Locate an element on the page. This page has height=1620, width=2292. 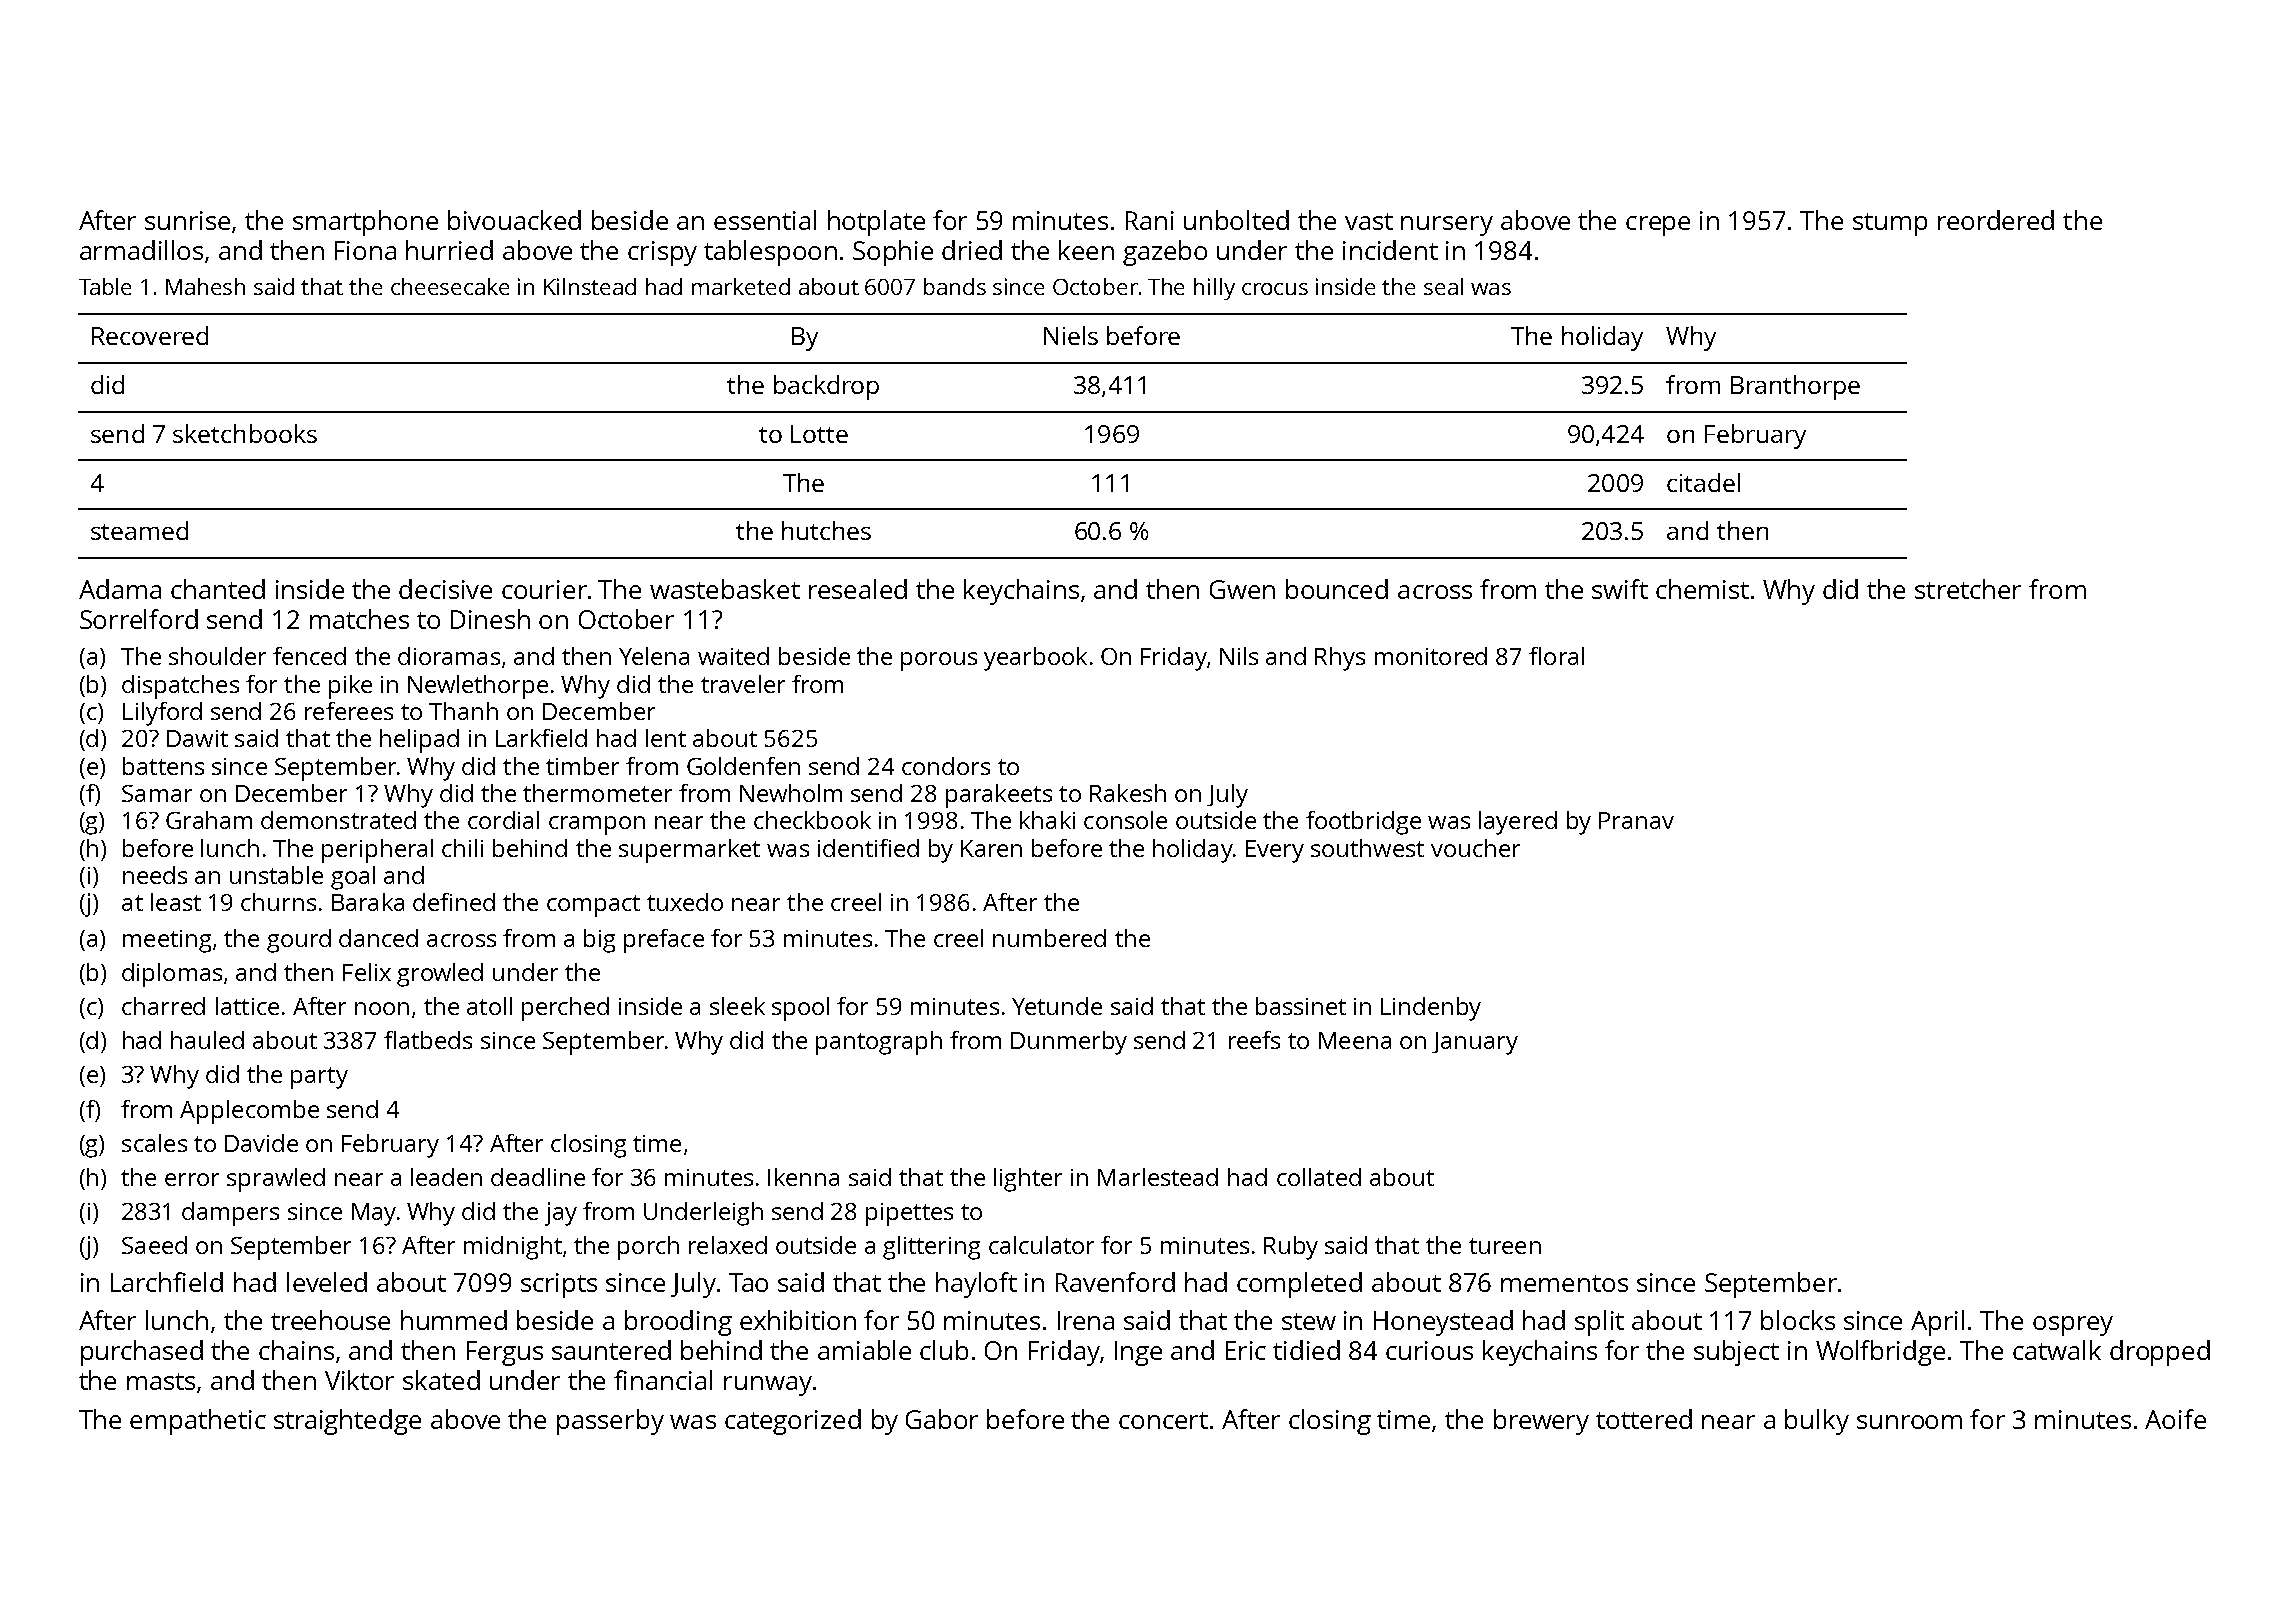
Branthorpe is located at coordinates (1795, 387).
